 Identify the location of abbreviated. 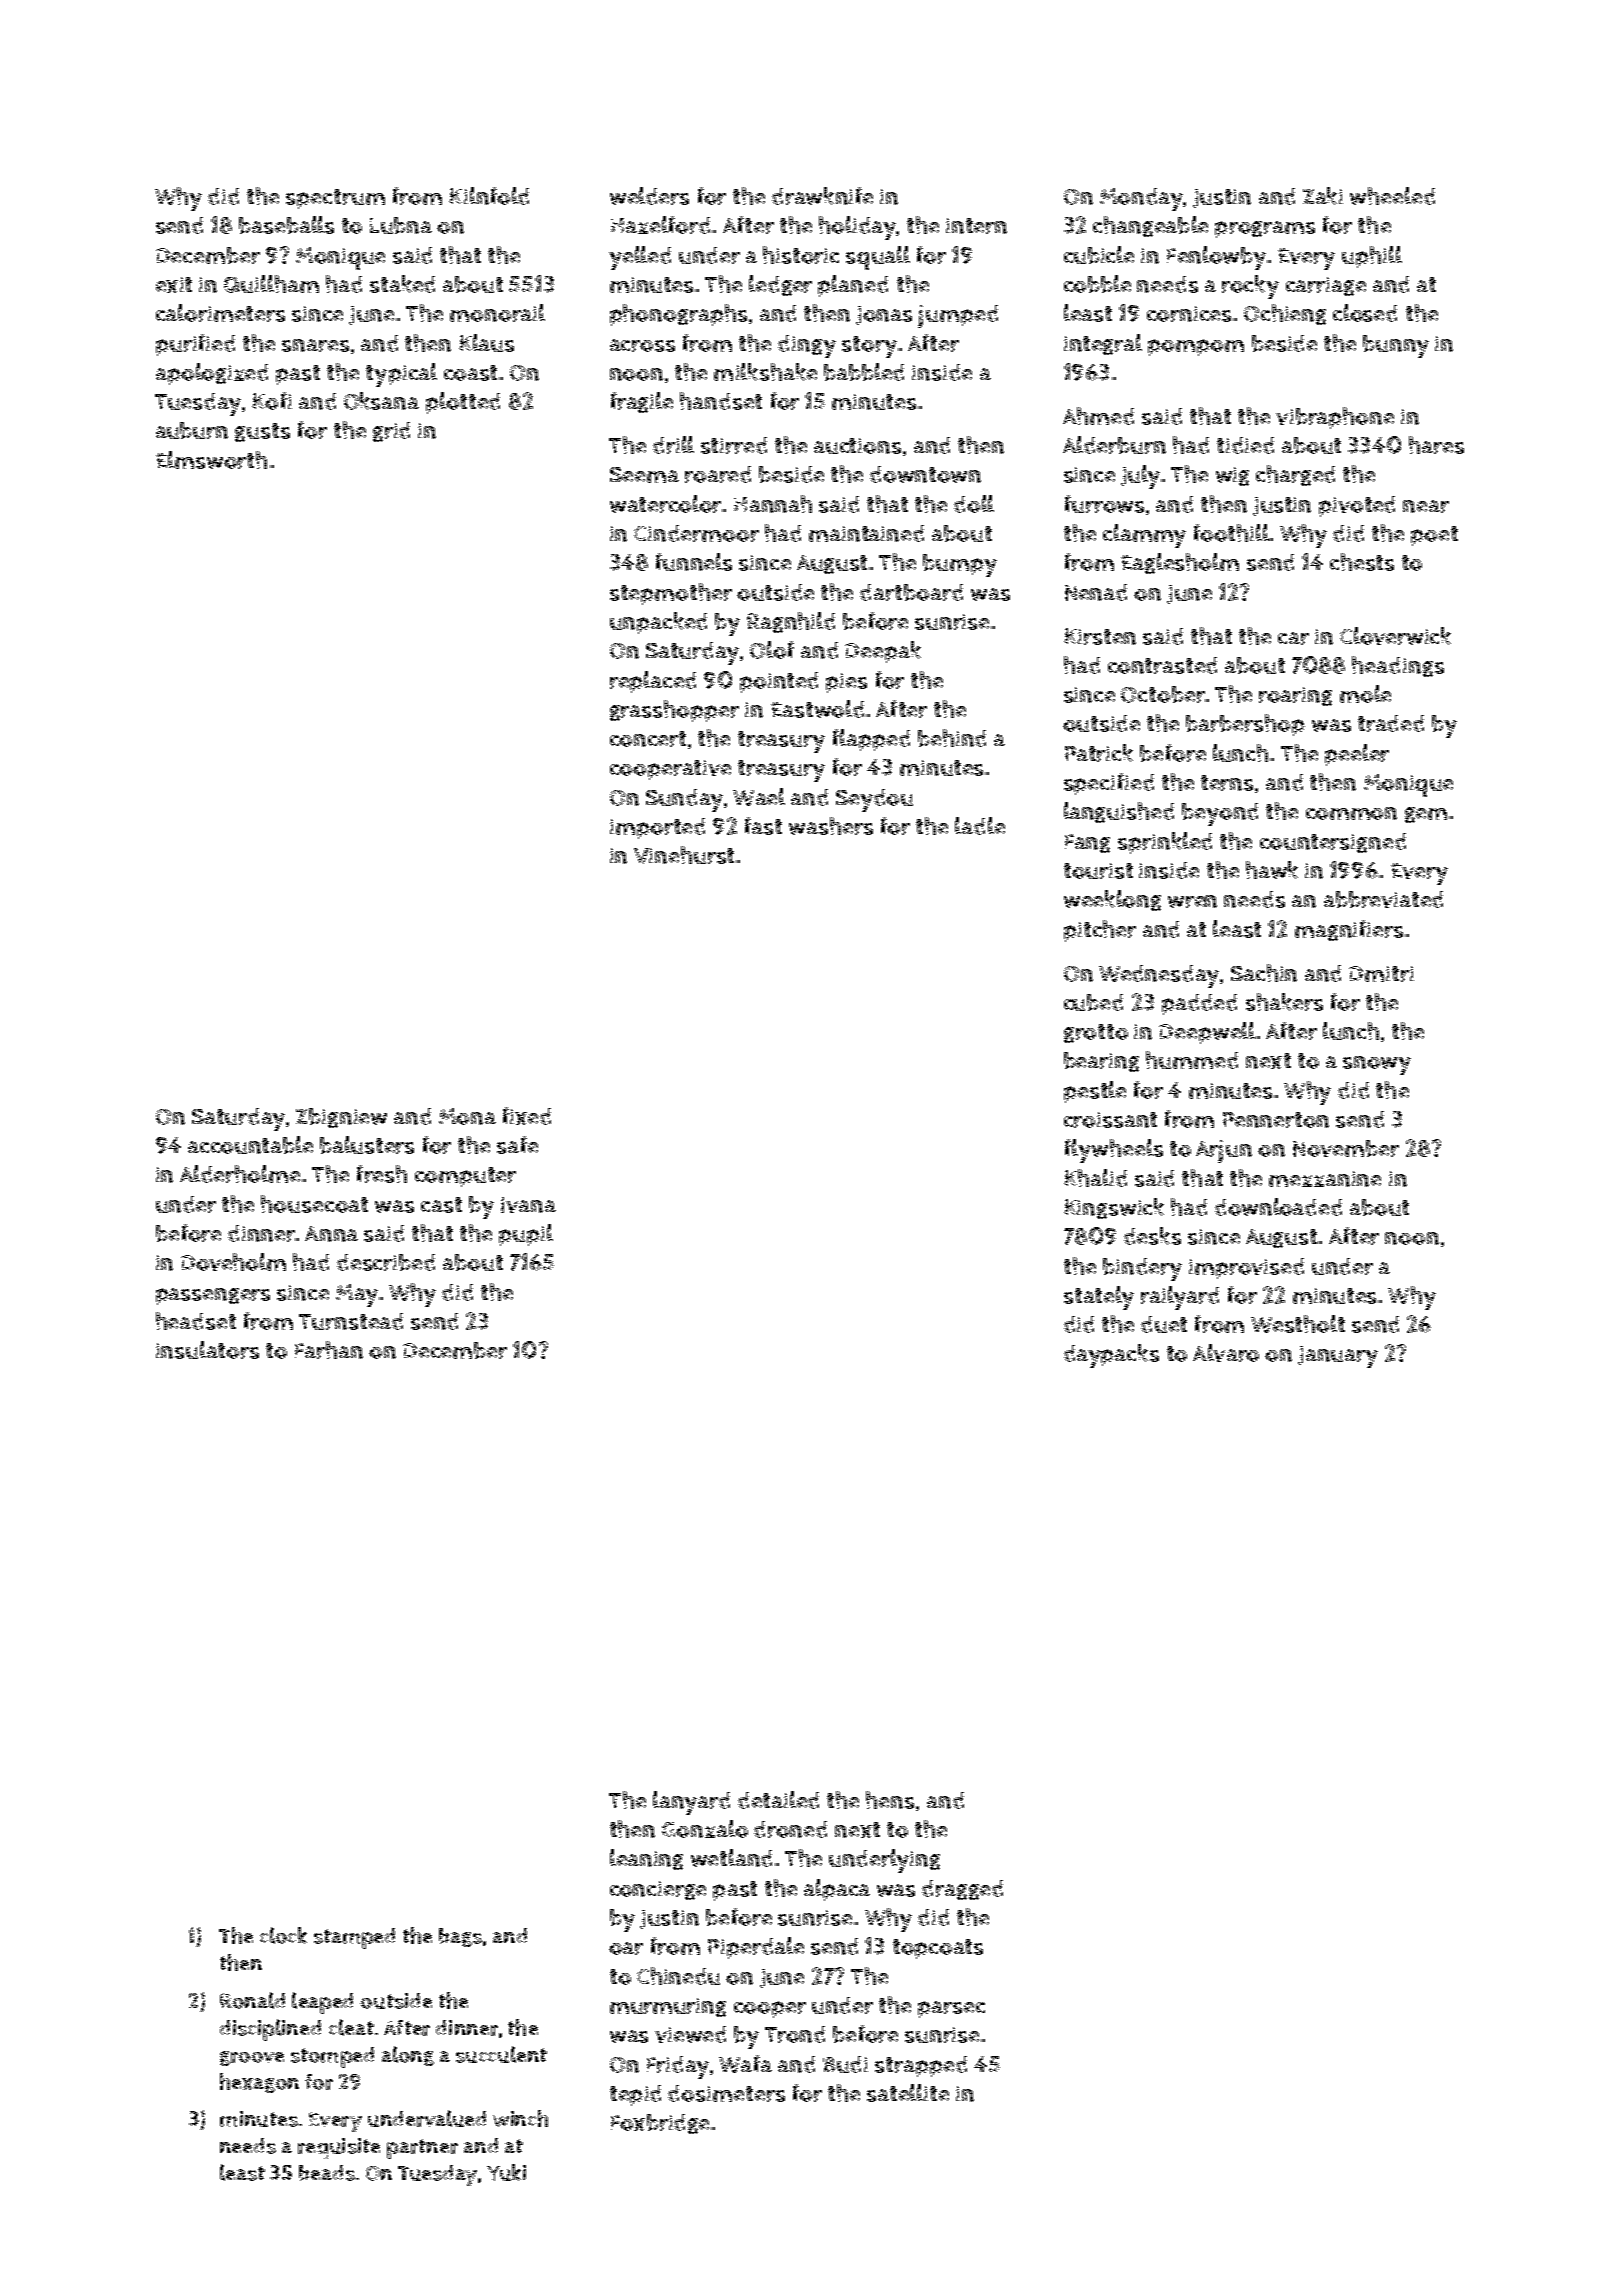
(1383, 899).
